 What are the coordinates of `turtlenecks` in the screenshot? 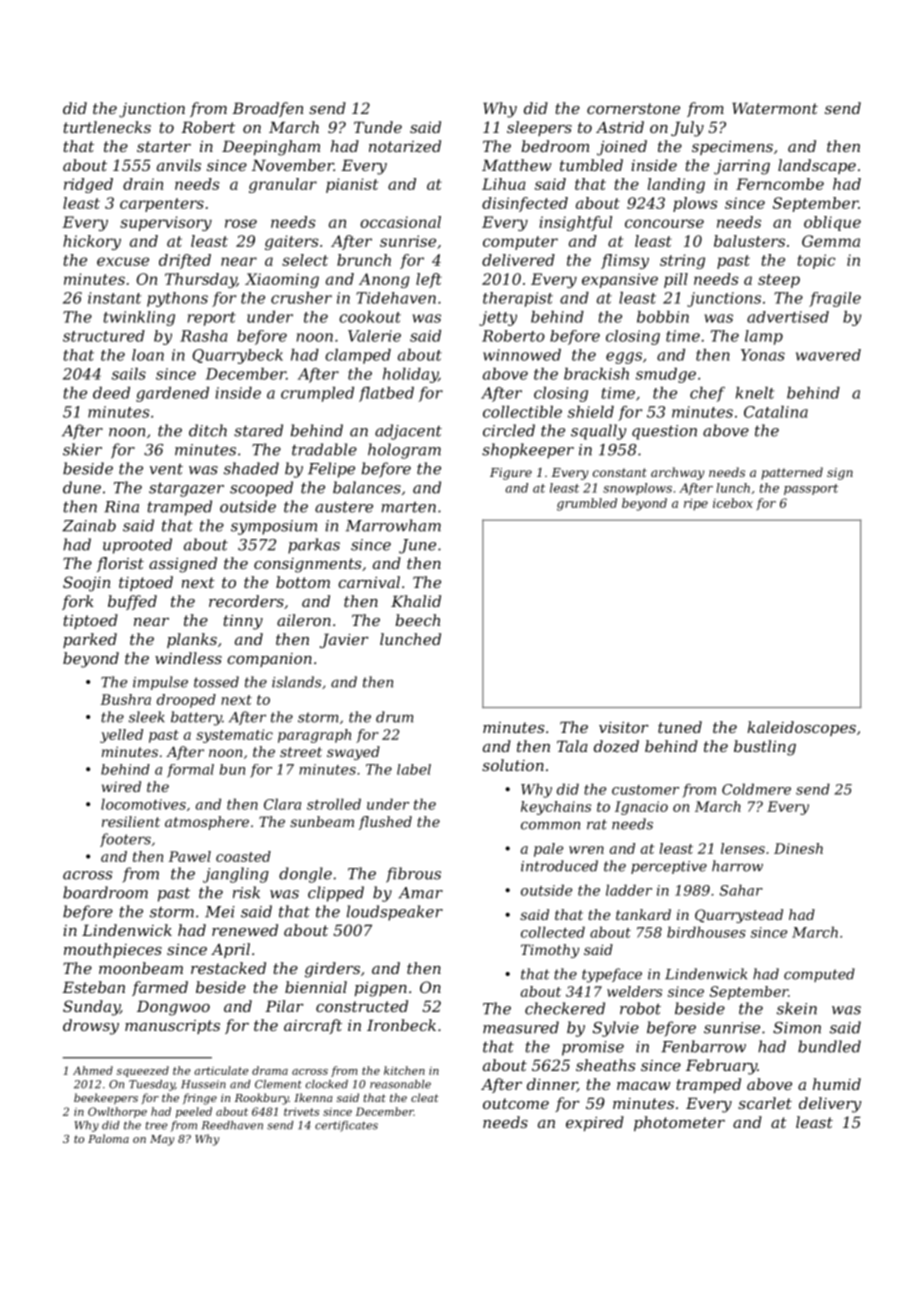 It's located at (107, 127).
